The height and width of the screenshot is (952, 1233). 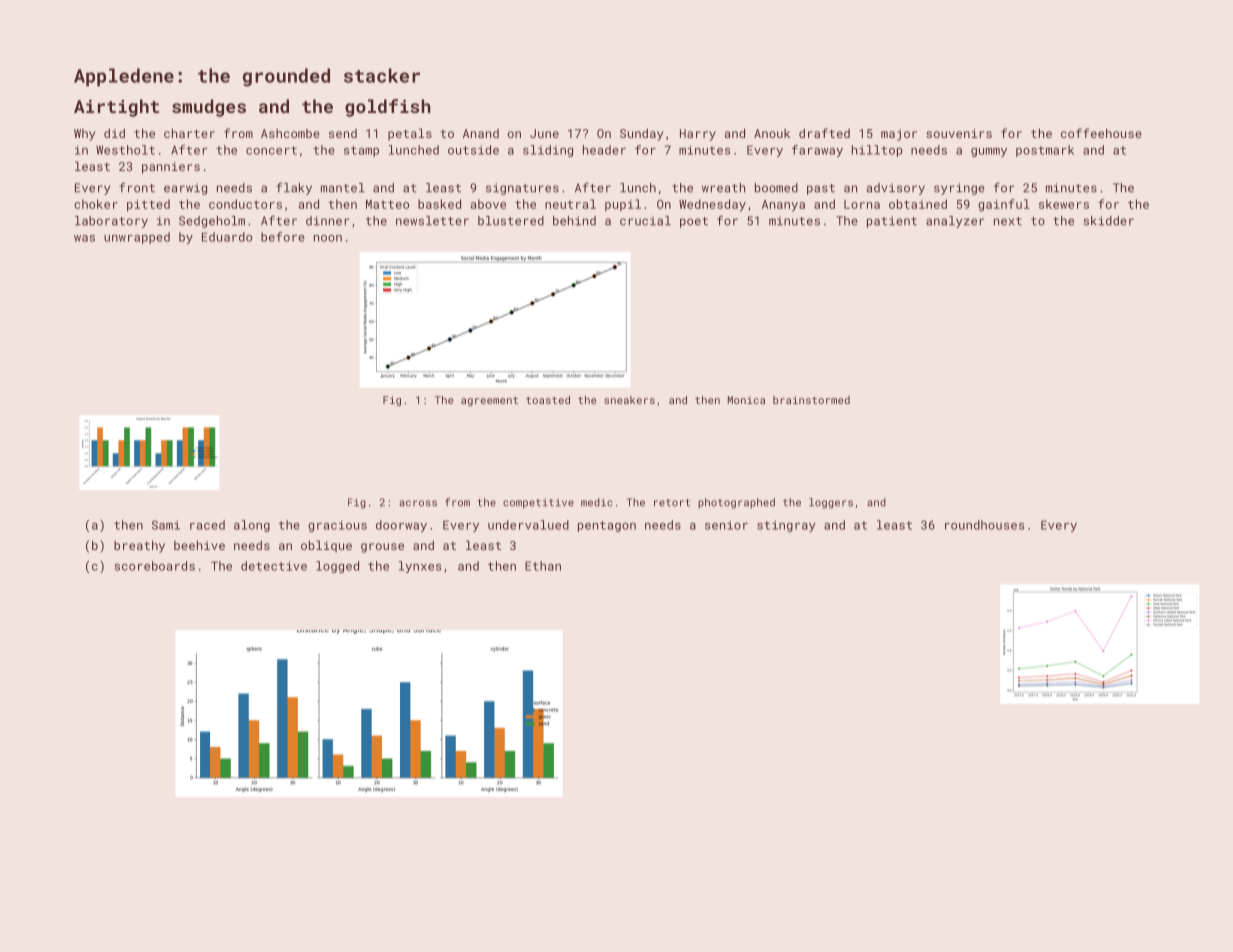 I want to click on sliding, so click(x=548, y=151).
